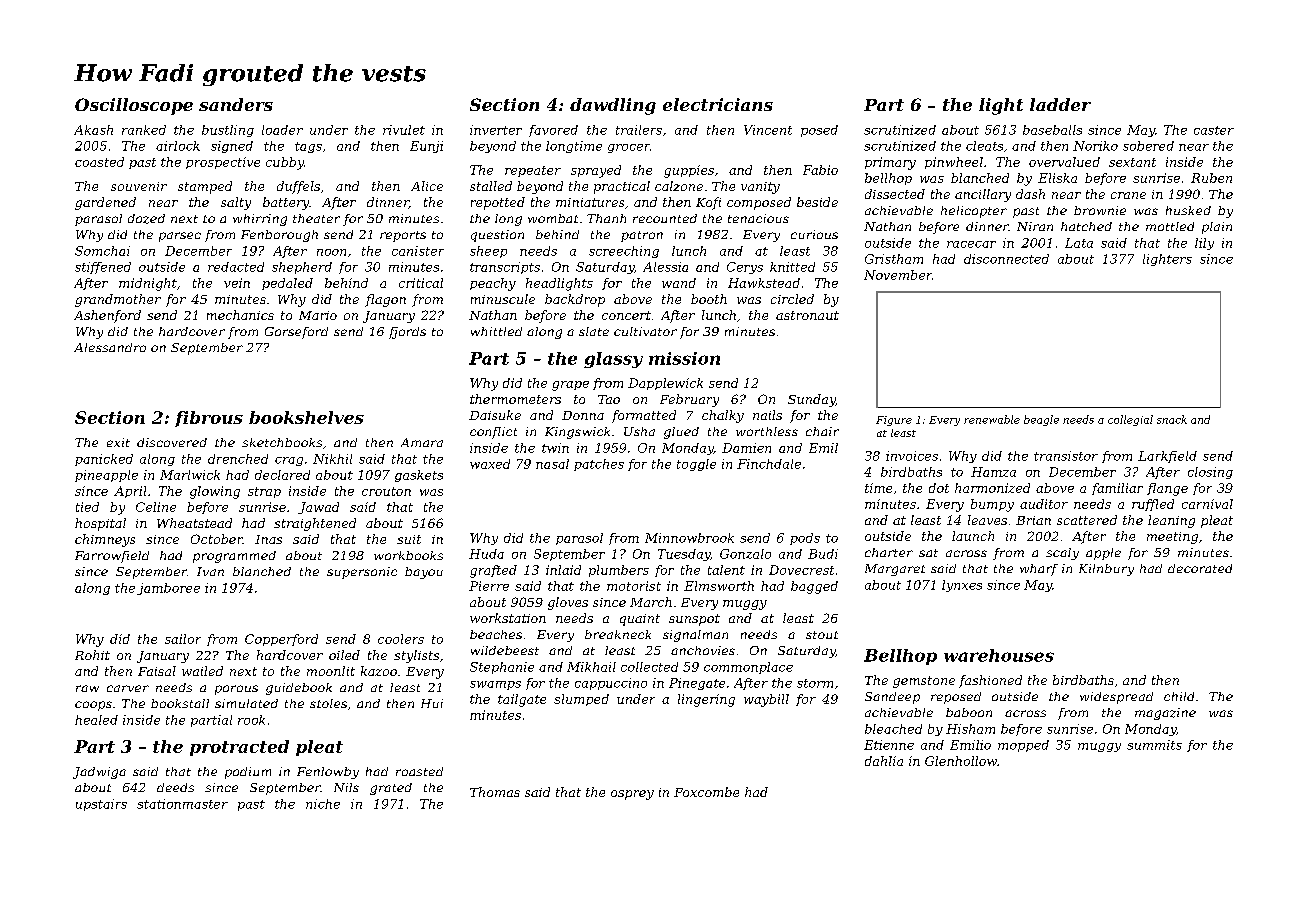  Describe the element at coordinates (645, 331) in the image. I see `cultivator` at that location.
